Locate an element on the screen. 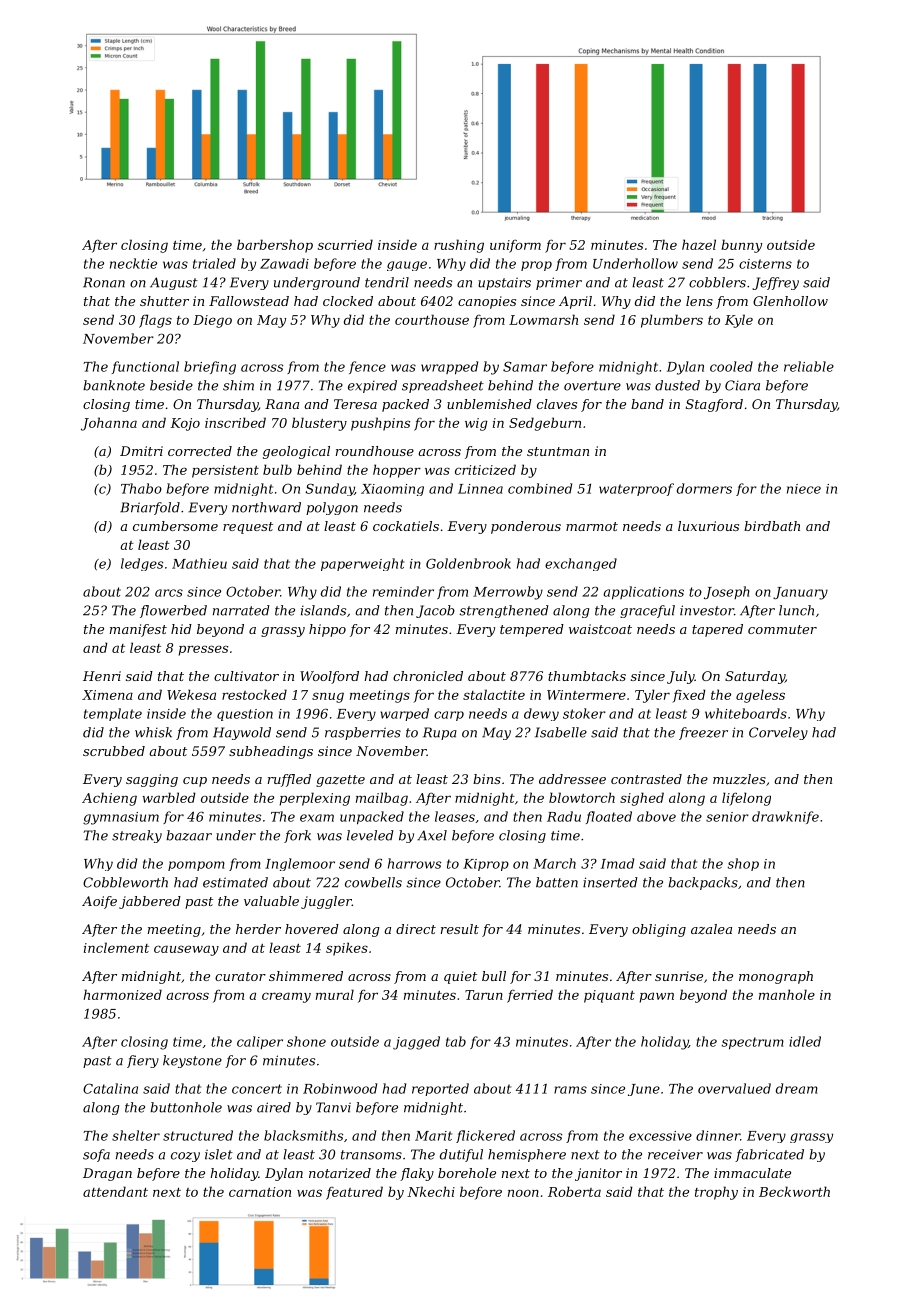  ponderous is located at coordinates (526, 527).
